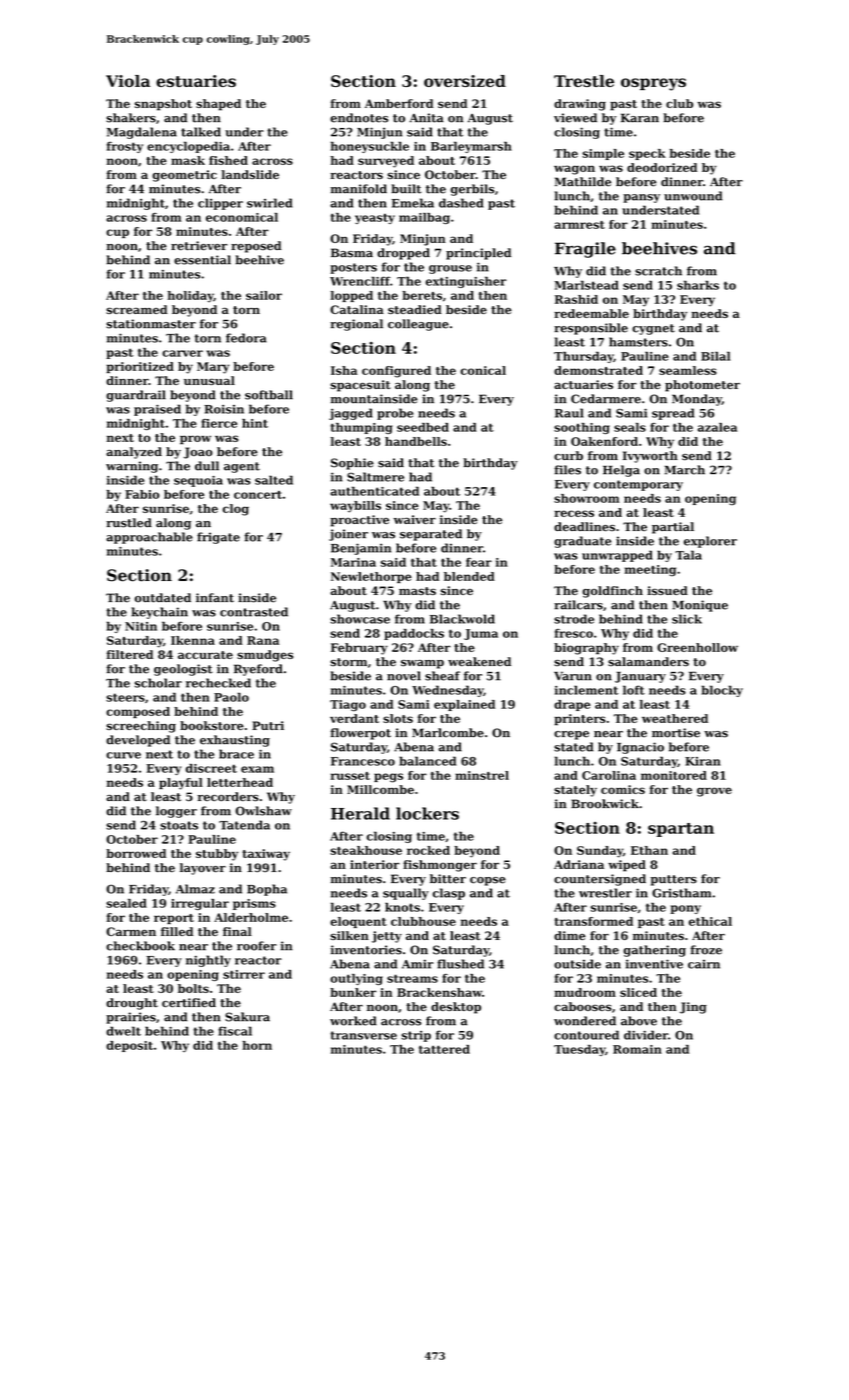 The image size is (849, 1400). What do you see at coordinates (196, 81) in the image?
I see `estuaries` at bounding box center [196, 81].
